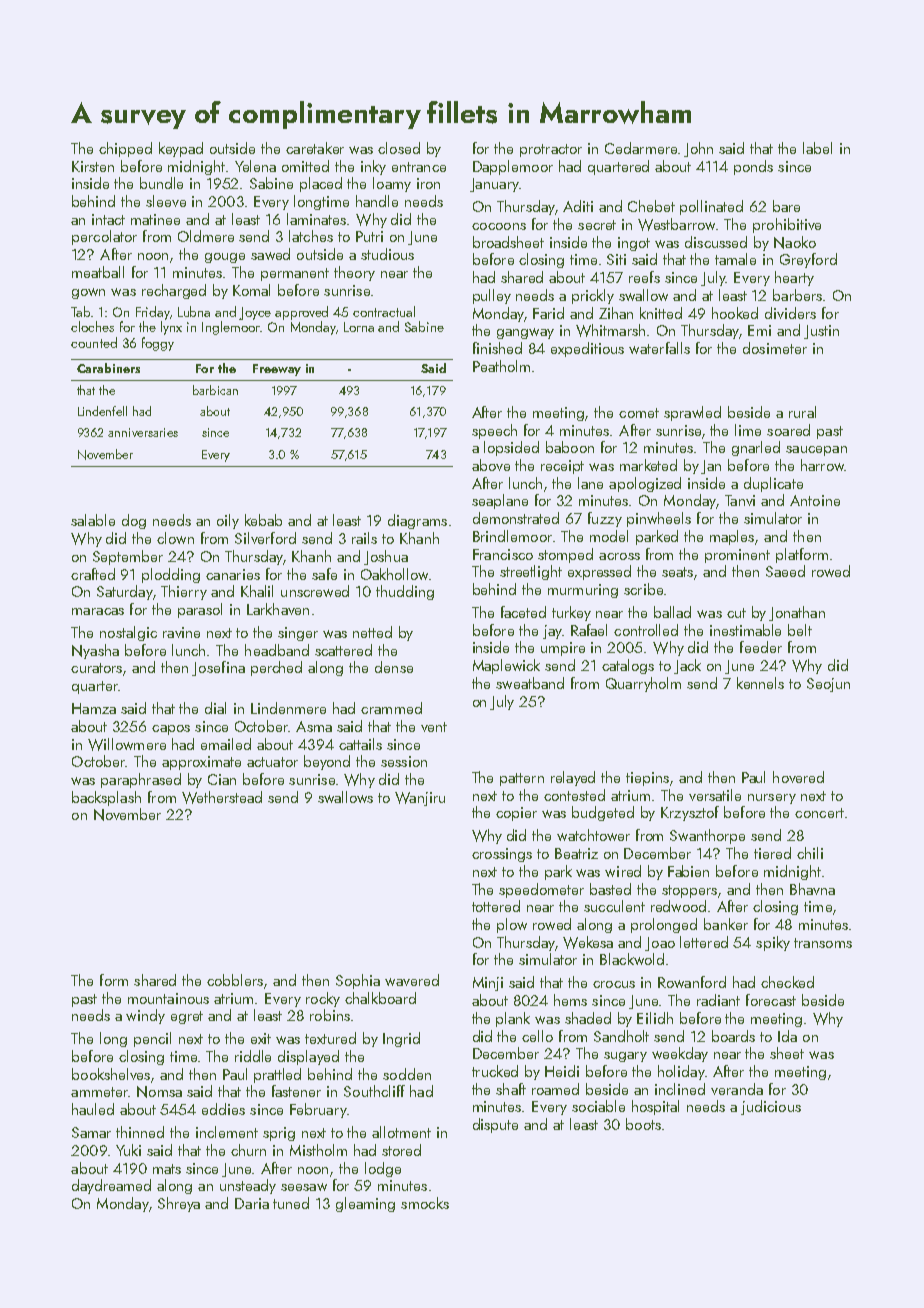  I want to click on pinwheels, so click(659, 519).
